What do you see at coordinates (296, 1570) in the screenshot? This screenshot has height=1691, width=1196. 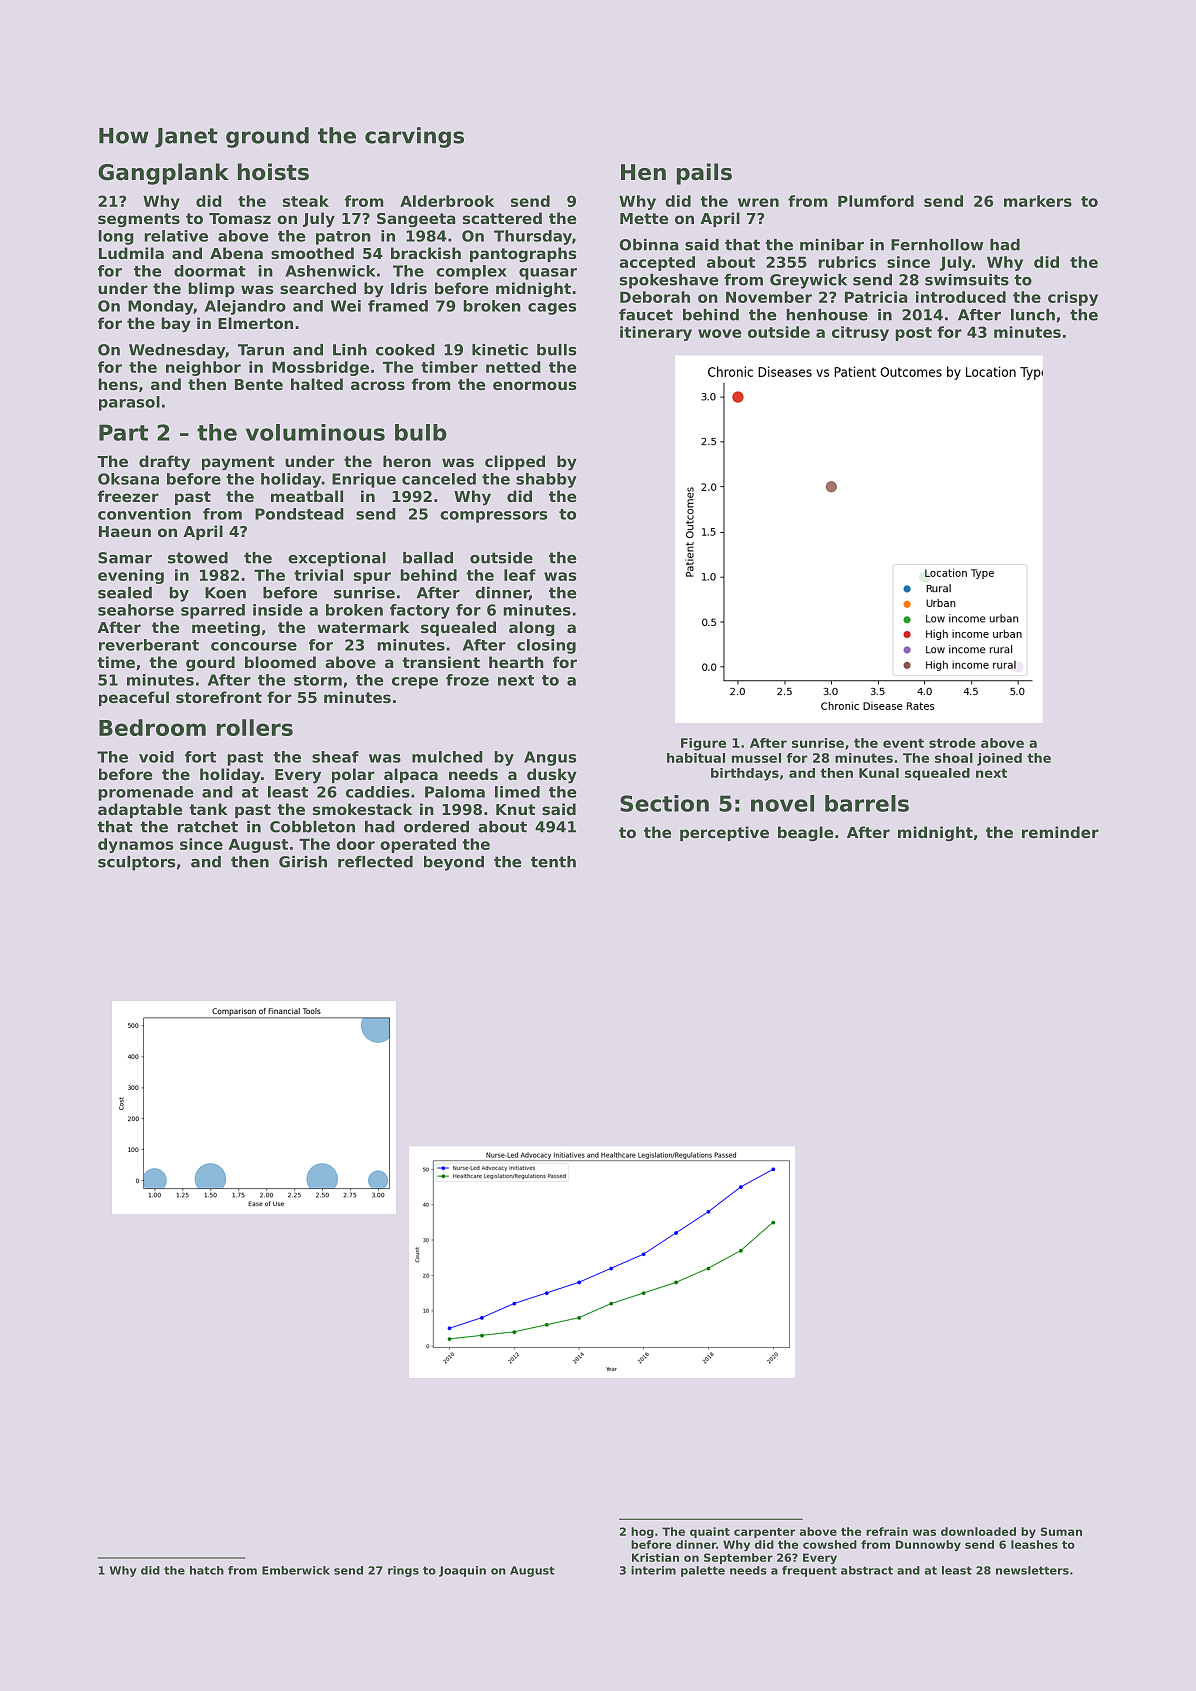 I see `Emberwick` at bounding box center [296, 1570].
